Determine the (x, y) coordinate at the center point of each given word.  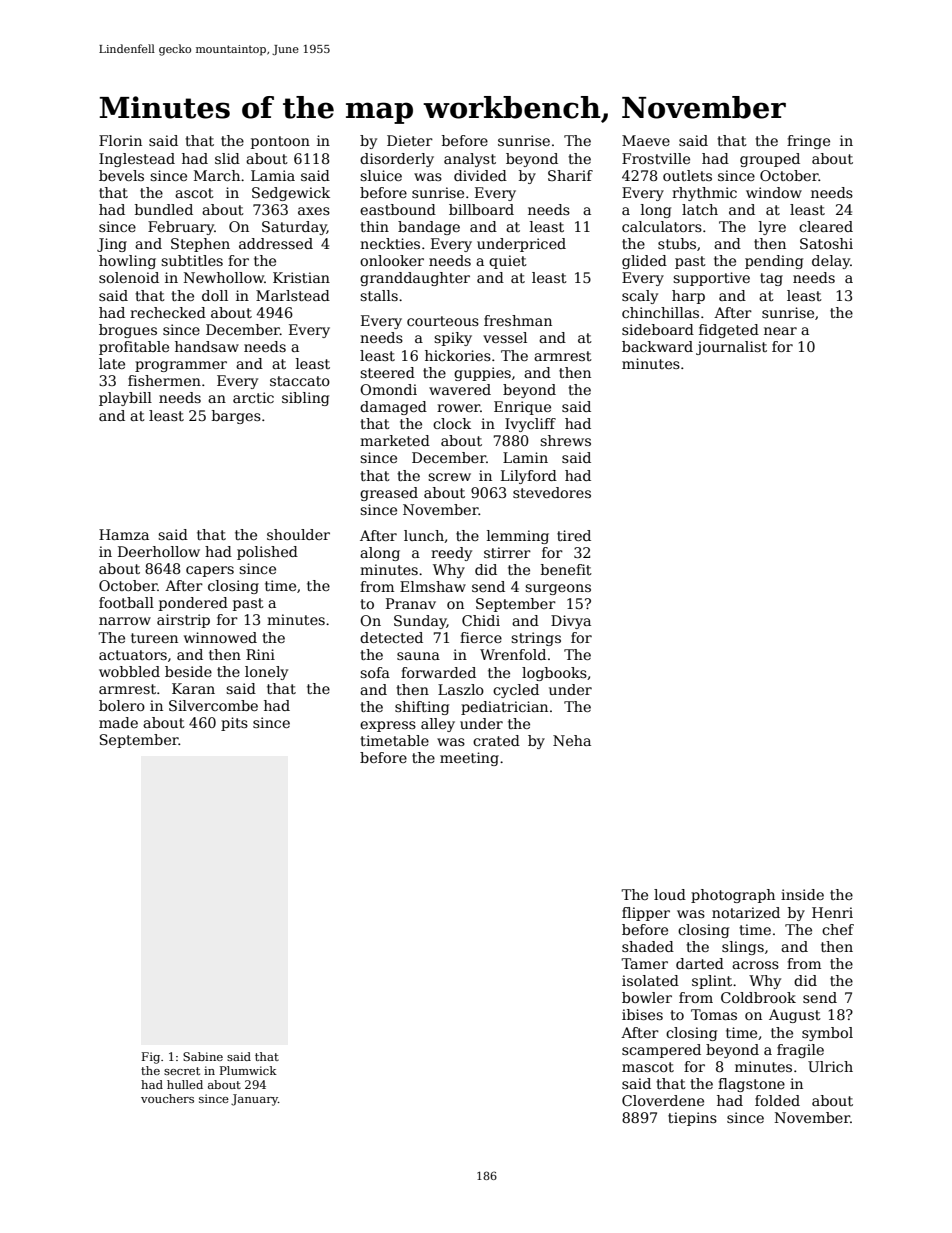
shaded (648, 946)
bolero (122, 705)
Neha (572, 740)
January (254, 1100)
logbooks (554, 674)
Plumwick (248, 1070)
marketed (395, 440)
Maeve (646, 140)
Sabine (203, 1056)
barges (236, 417)
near (780, 331)
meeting (469, 759)
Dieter (410, 140)
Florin (120, 140)
